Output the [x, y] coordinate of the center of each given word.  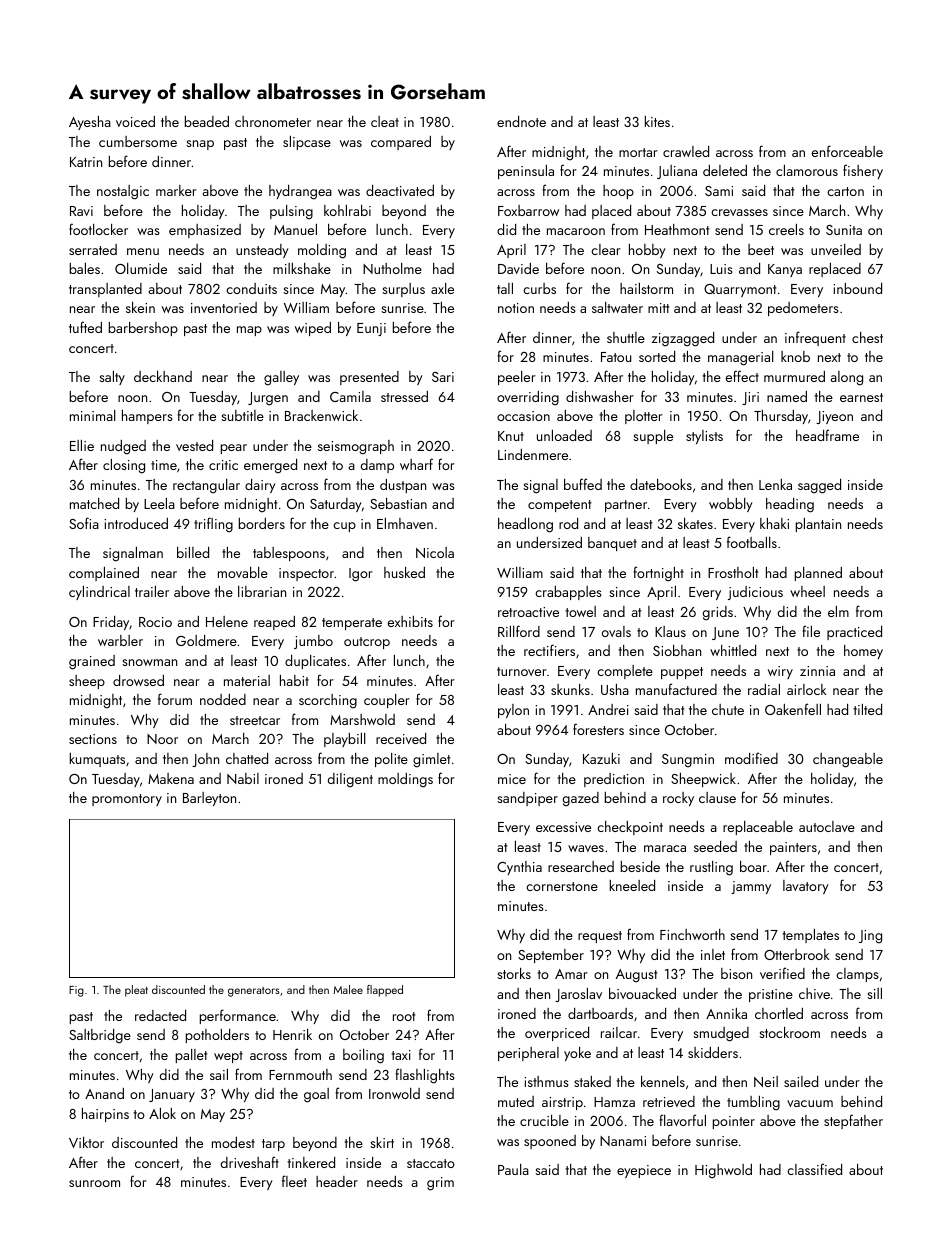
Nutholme [392, 268]
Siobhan [677, 650]
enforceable [847, 151]
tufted [85, 327]
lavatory [806, 887]
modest [233, 1142]
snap [200, 145]
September [551, 956]
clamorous [807, 170]
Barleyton [209, 799]
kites [657, 121]
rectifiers [549, 650]
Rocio [155, 622]
